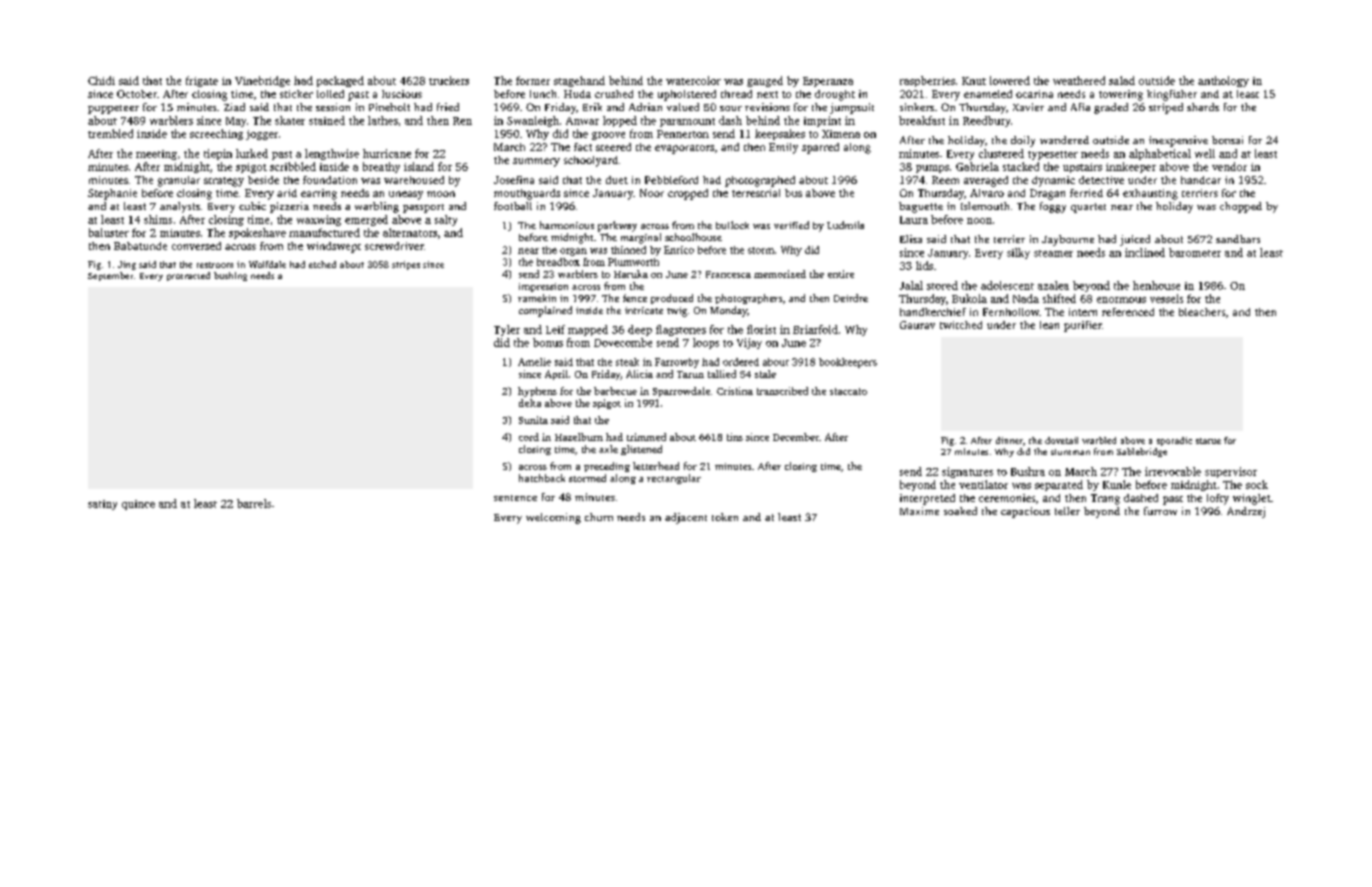 This document has width=1372, height=887. Describe the element at coordinates (582, 121) in the document. I see `Anwar` at that location.
